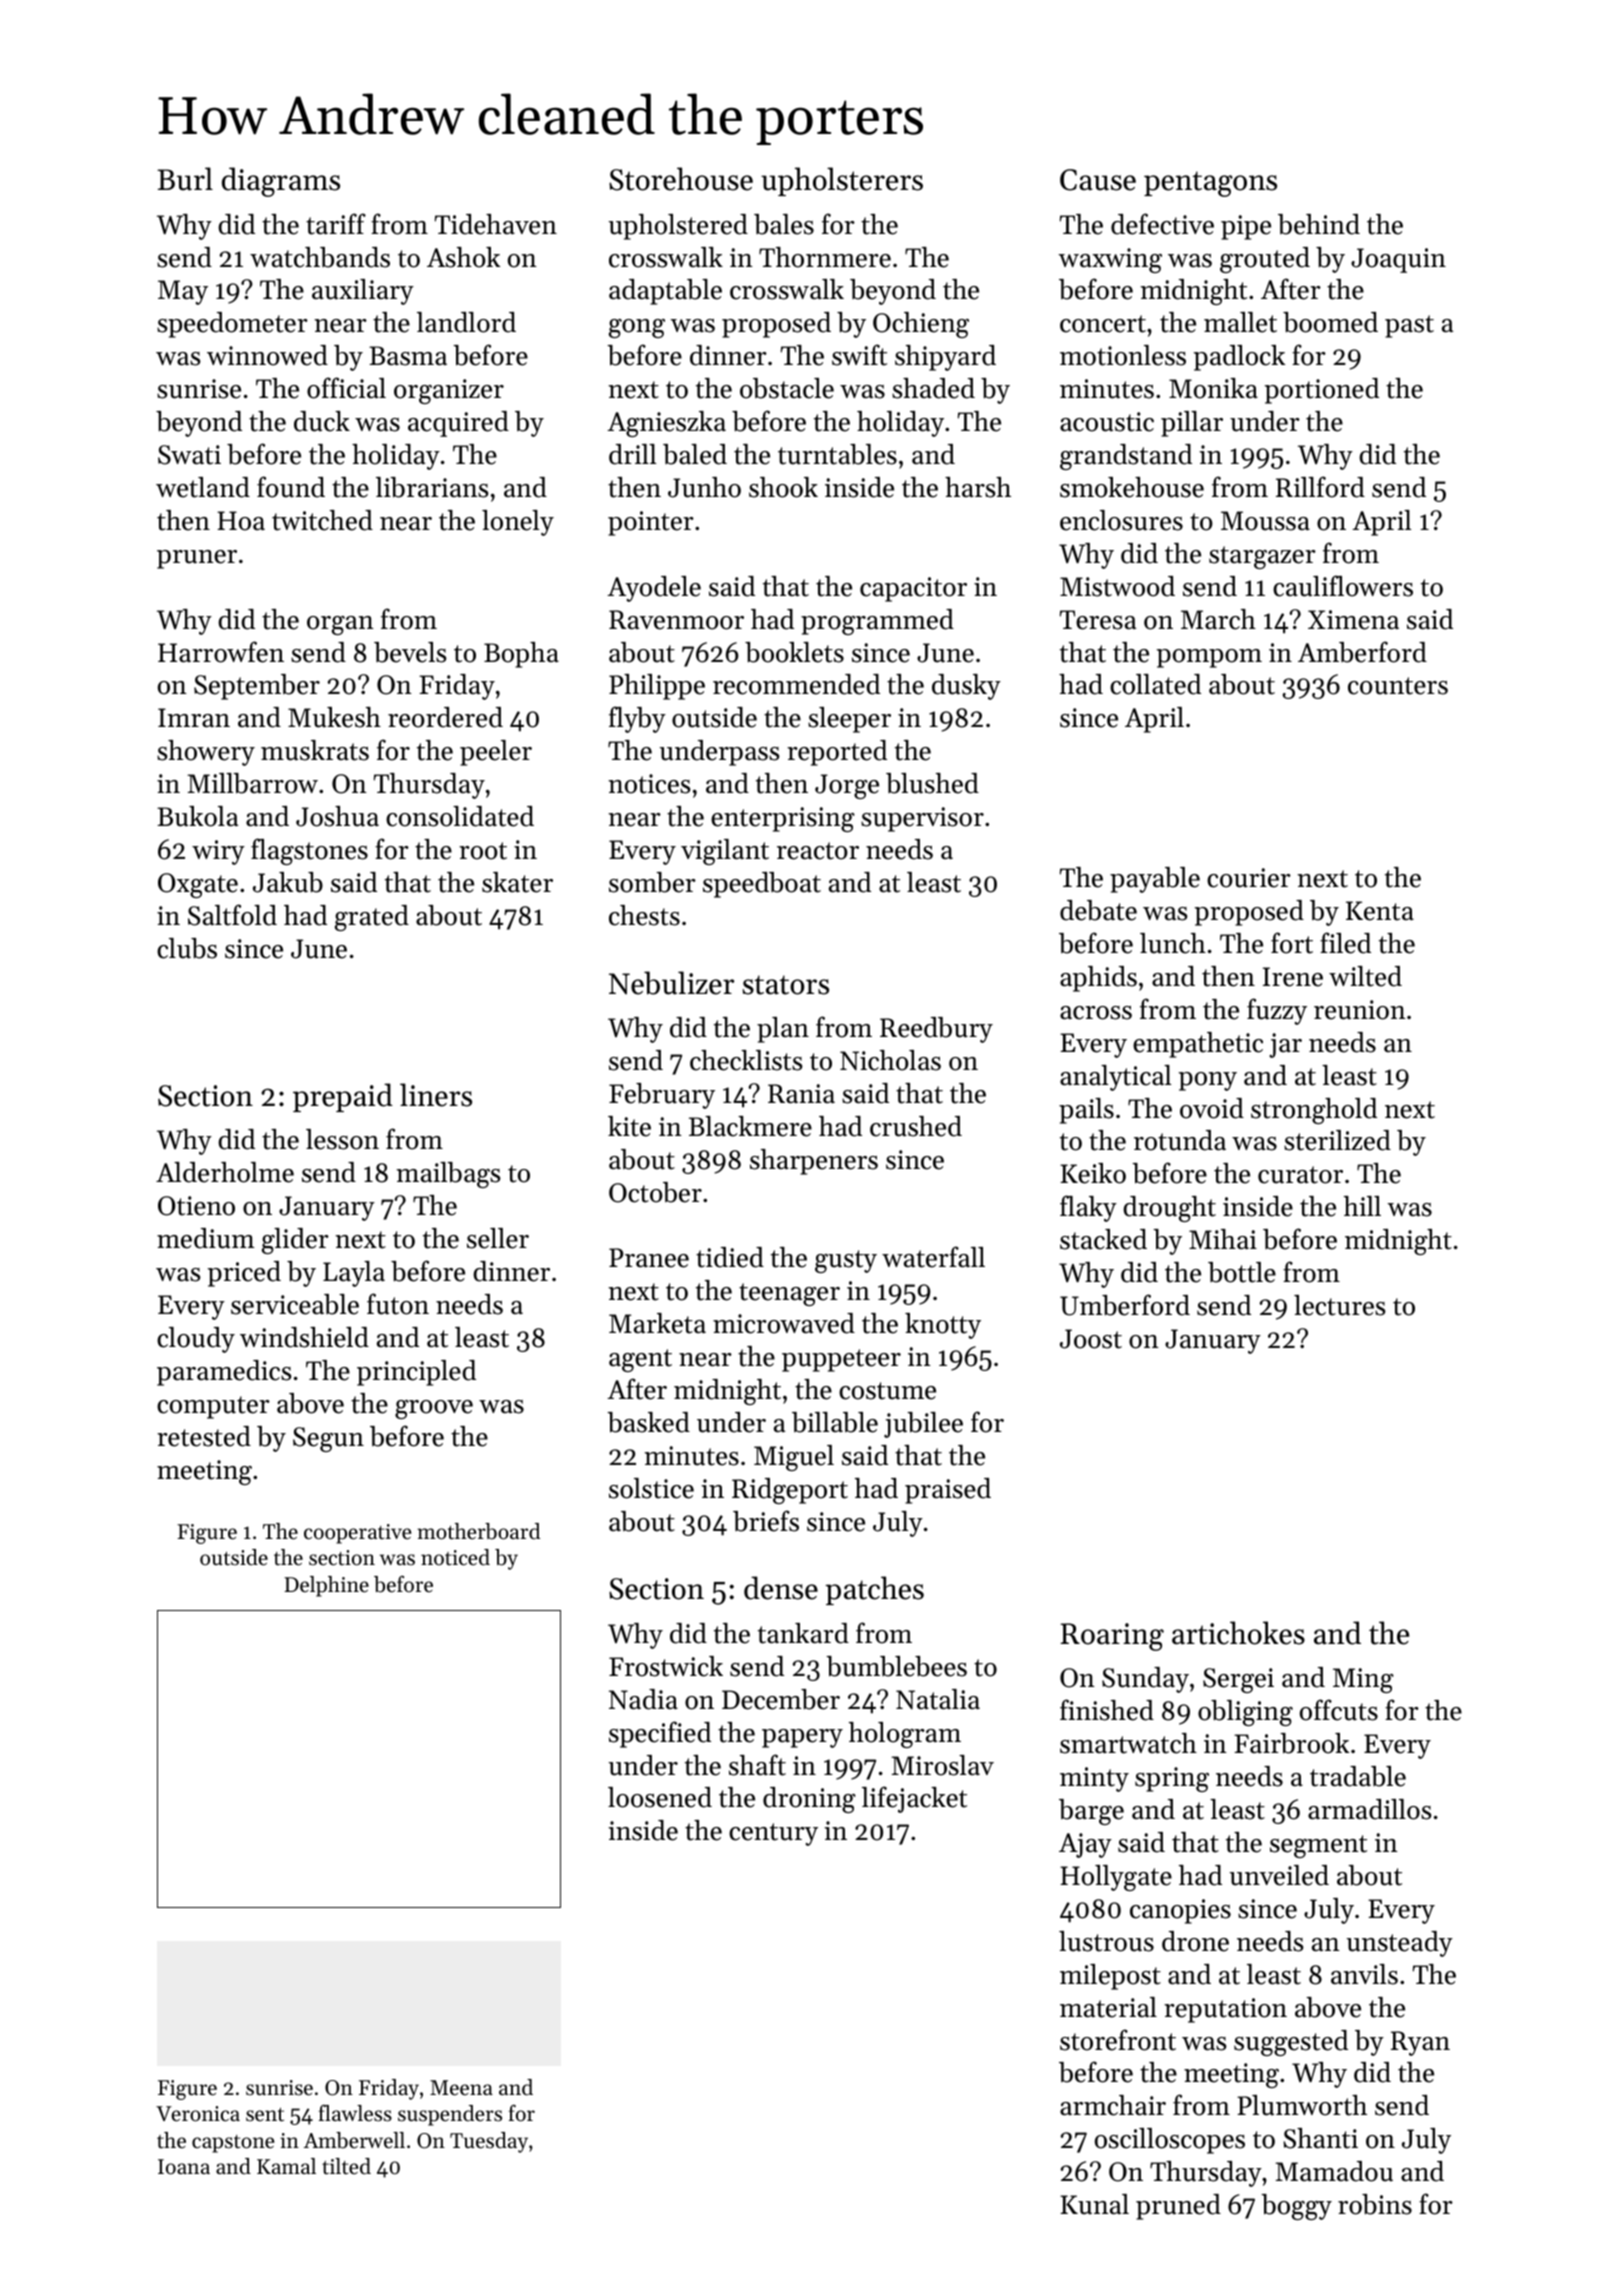  I want to click on material, so click(1108, 2007).
